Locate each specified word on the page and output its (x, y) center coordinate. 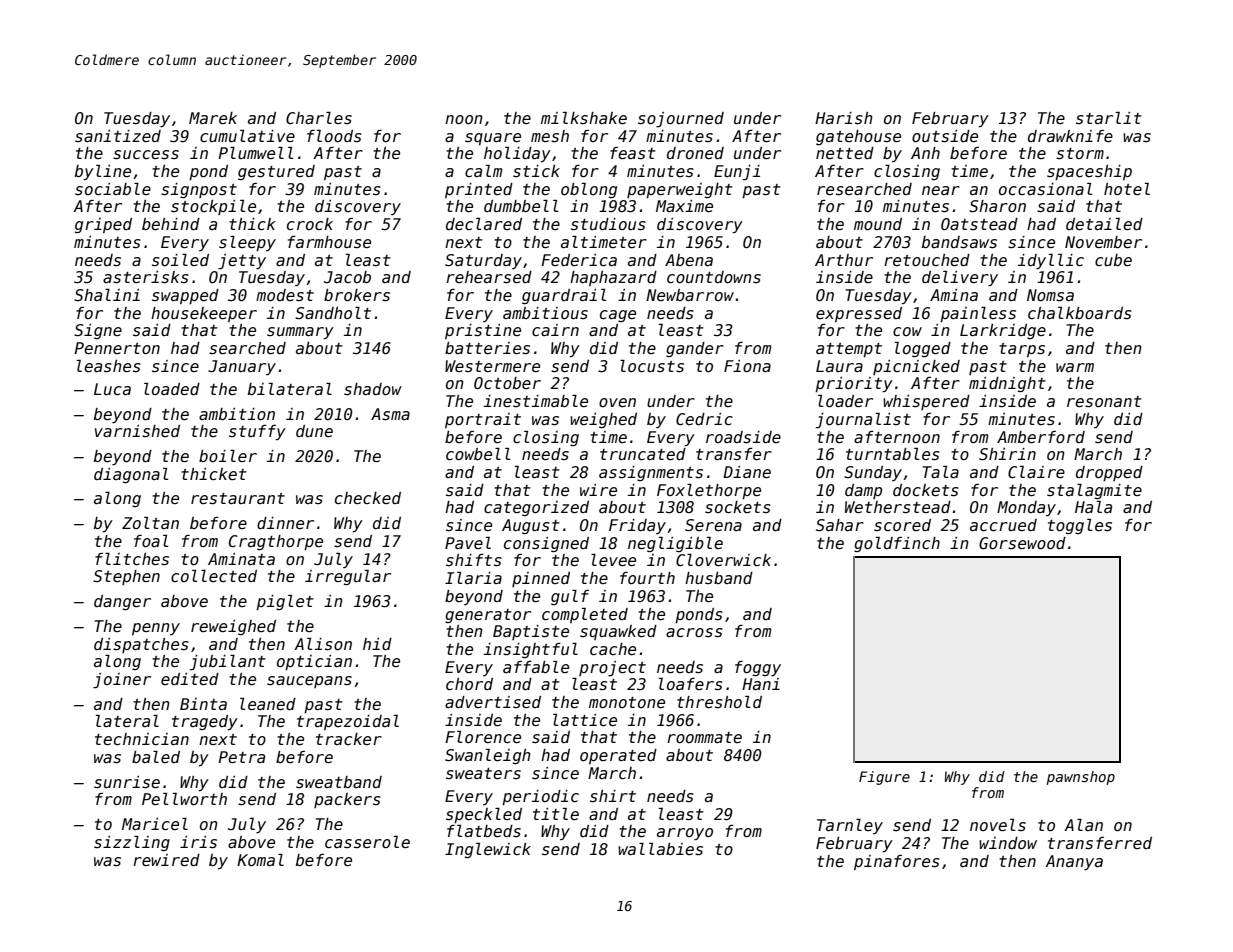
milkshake (584, 118)
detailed (1104, 224)
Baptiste (531, 632)
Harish (844, 118)
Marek (213, 118)
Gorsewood (1022, 543)
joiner (122, 681)
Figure (884, 778)
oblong (589, 190)
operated (618, 756)
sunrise (127, 782)
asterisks (146, 277)
